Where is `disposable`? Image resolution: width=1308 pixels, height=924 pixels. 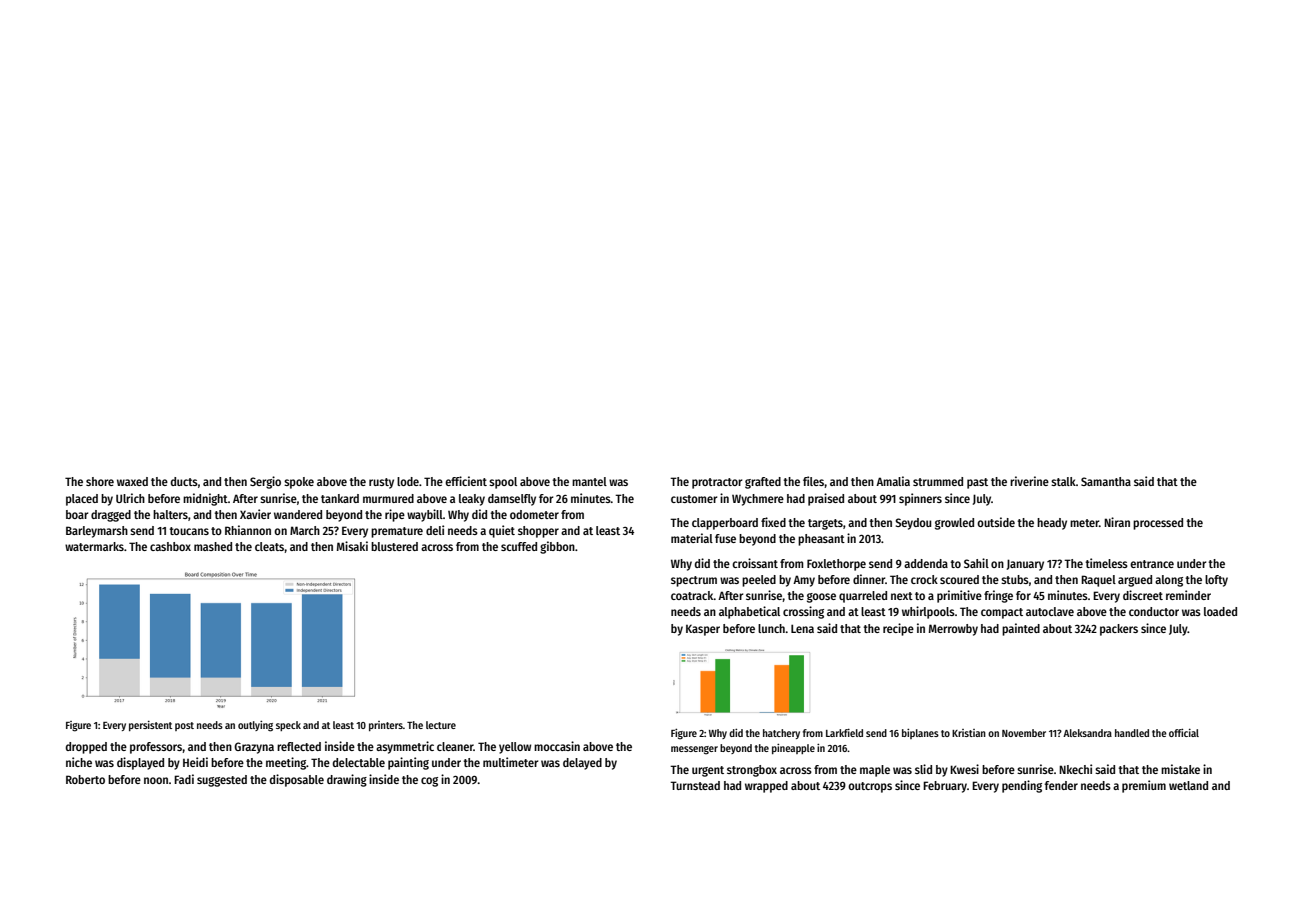
disposable is located at coordinates (297, 780).
